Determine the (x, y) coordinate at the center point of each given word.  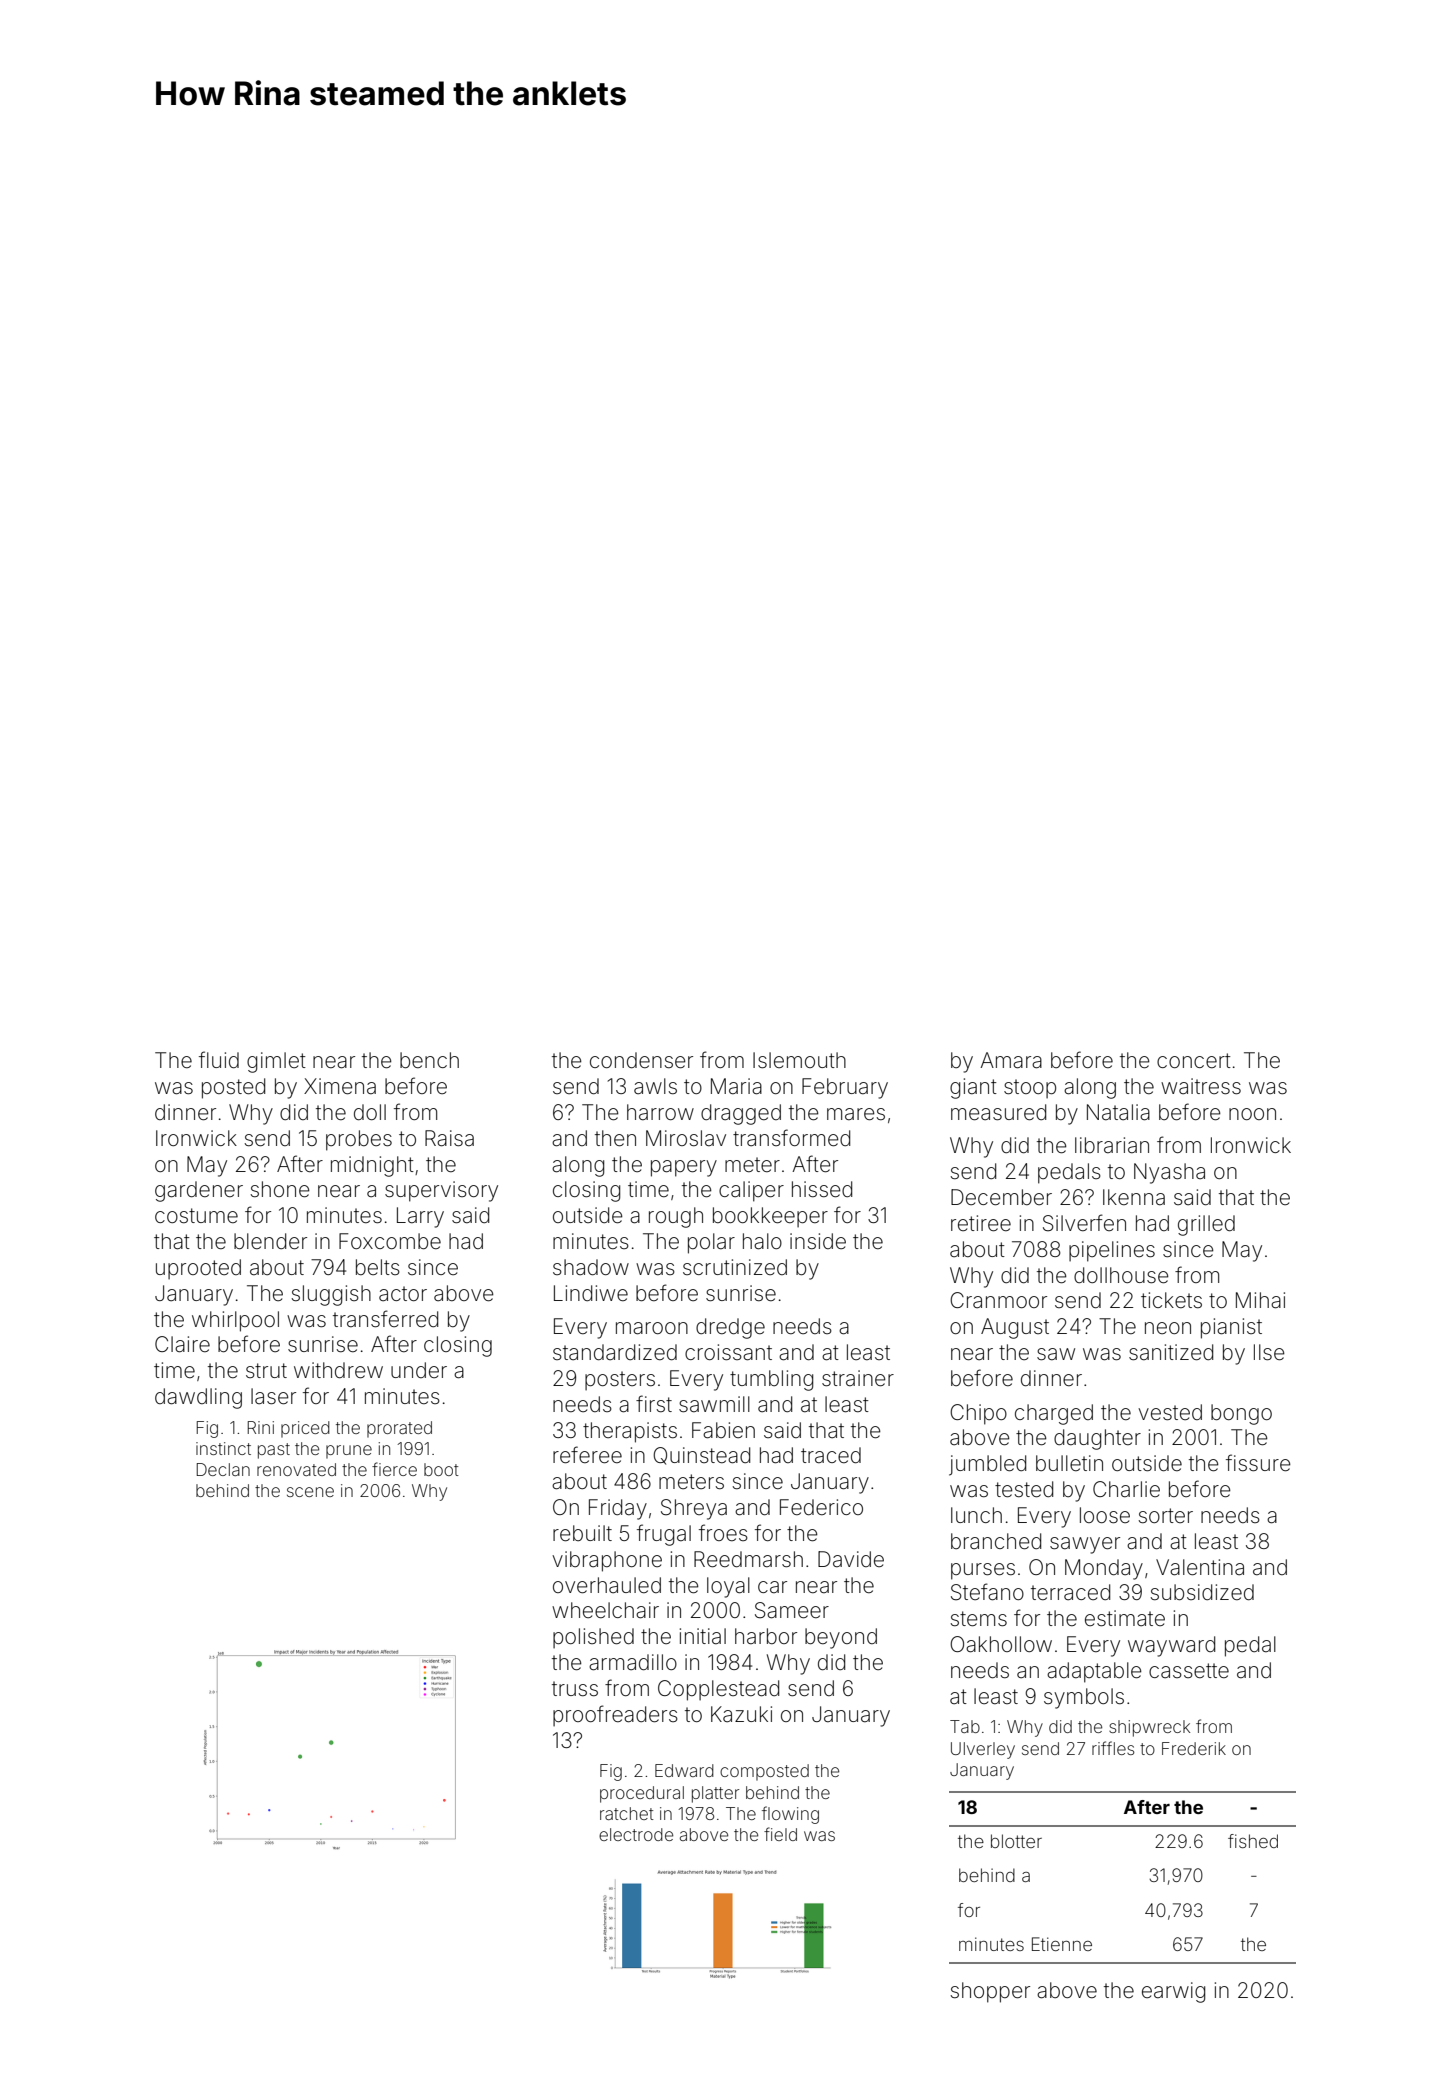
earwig (1173, 1992)
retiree (981, 1223)
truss (575, 1688)
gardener (199, 1191)
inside (818, 1241)
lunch (976, 1515)
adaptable (1094, 1672)
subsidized (1202, 1592)
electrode (636, 1834)
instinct (223, 1448)
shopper (990, 1992)
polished (593, 1638)
